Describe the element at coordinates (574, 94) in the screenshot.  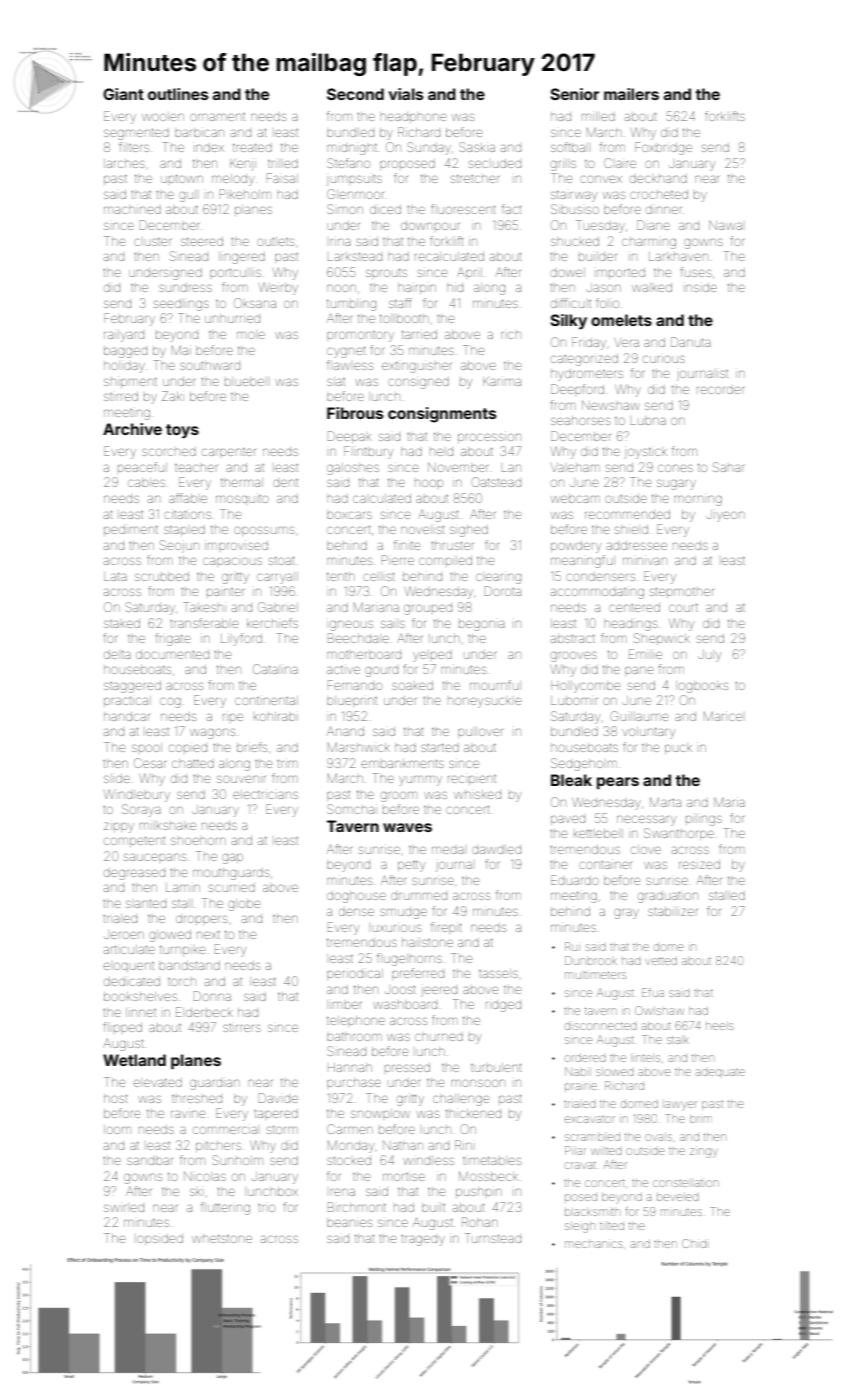
I see `Senior` at that location.
